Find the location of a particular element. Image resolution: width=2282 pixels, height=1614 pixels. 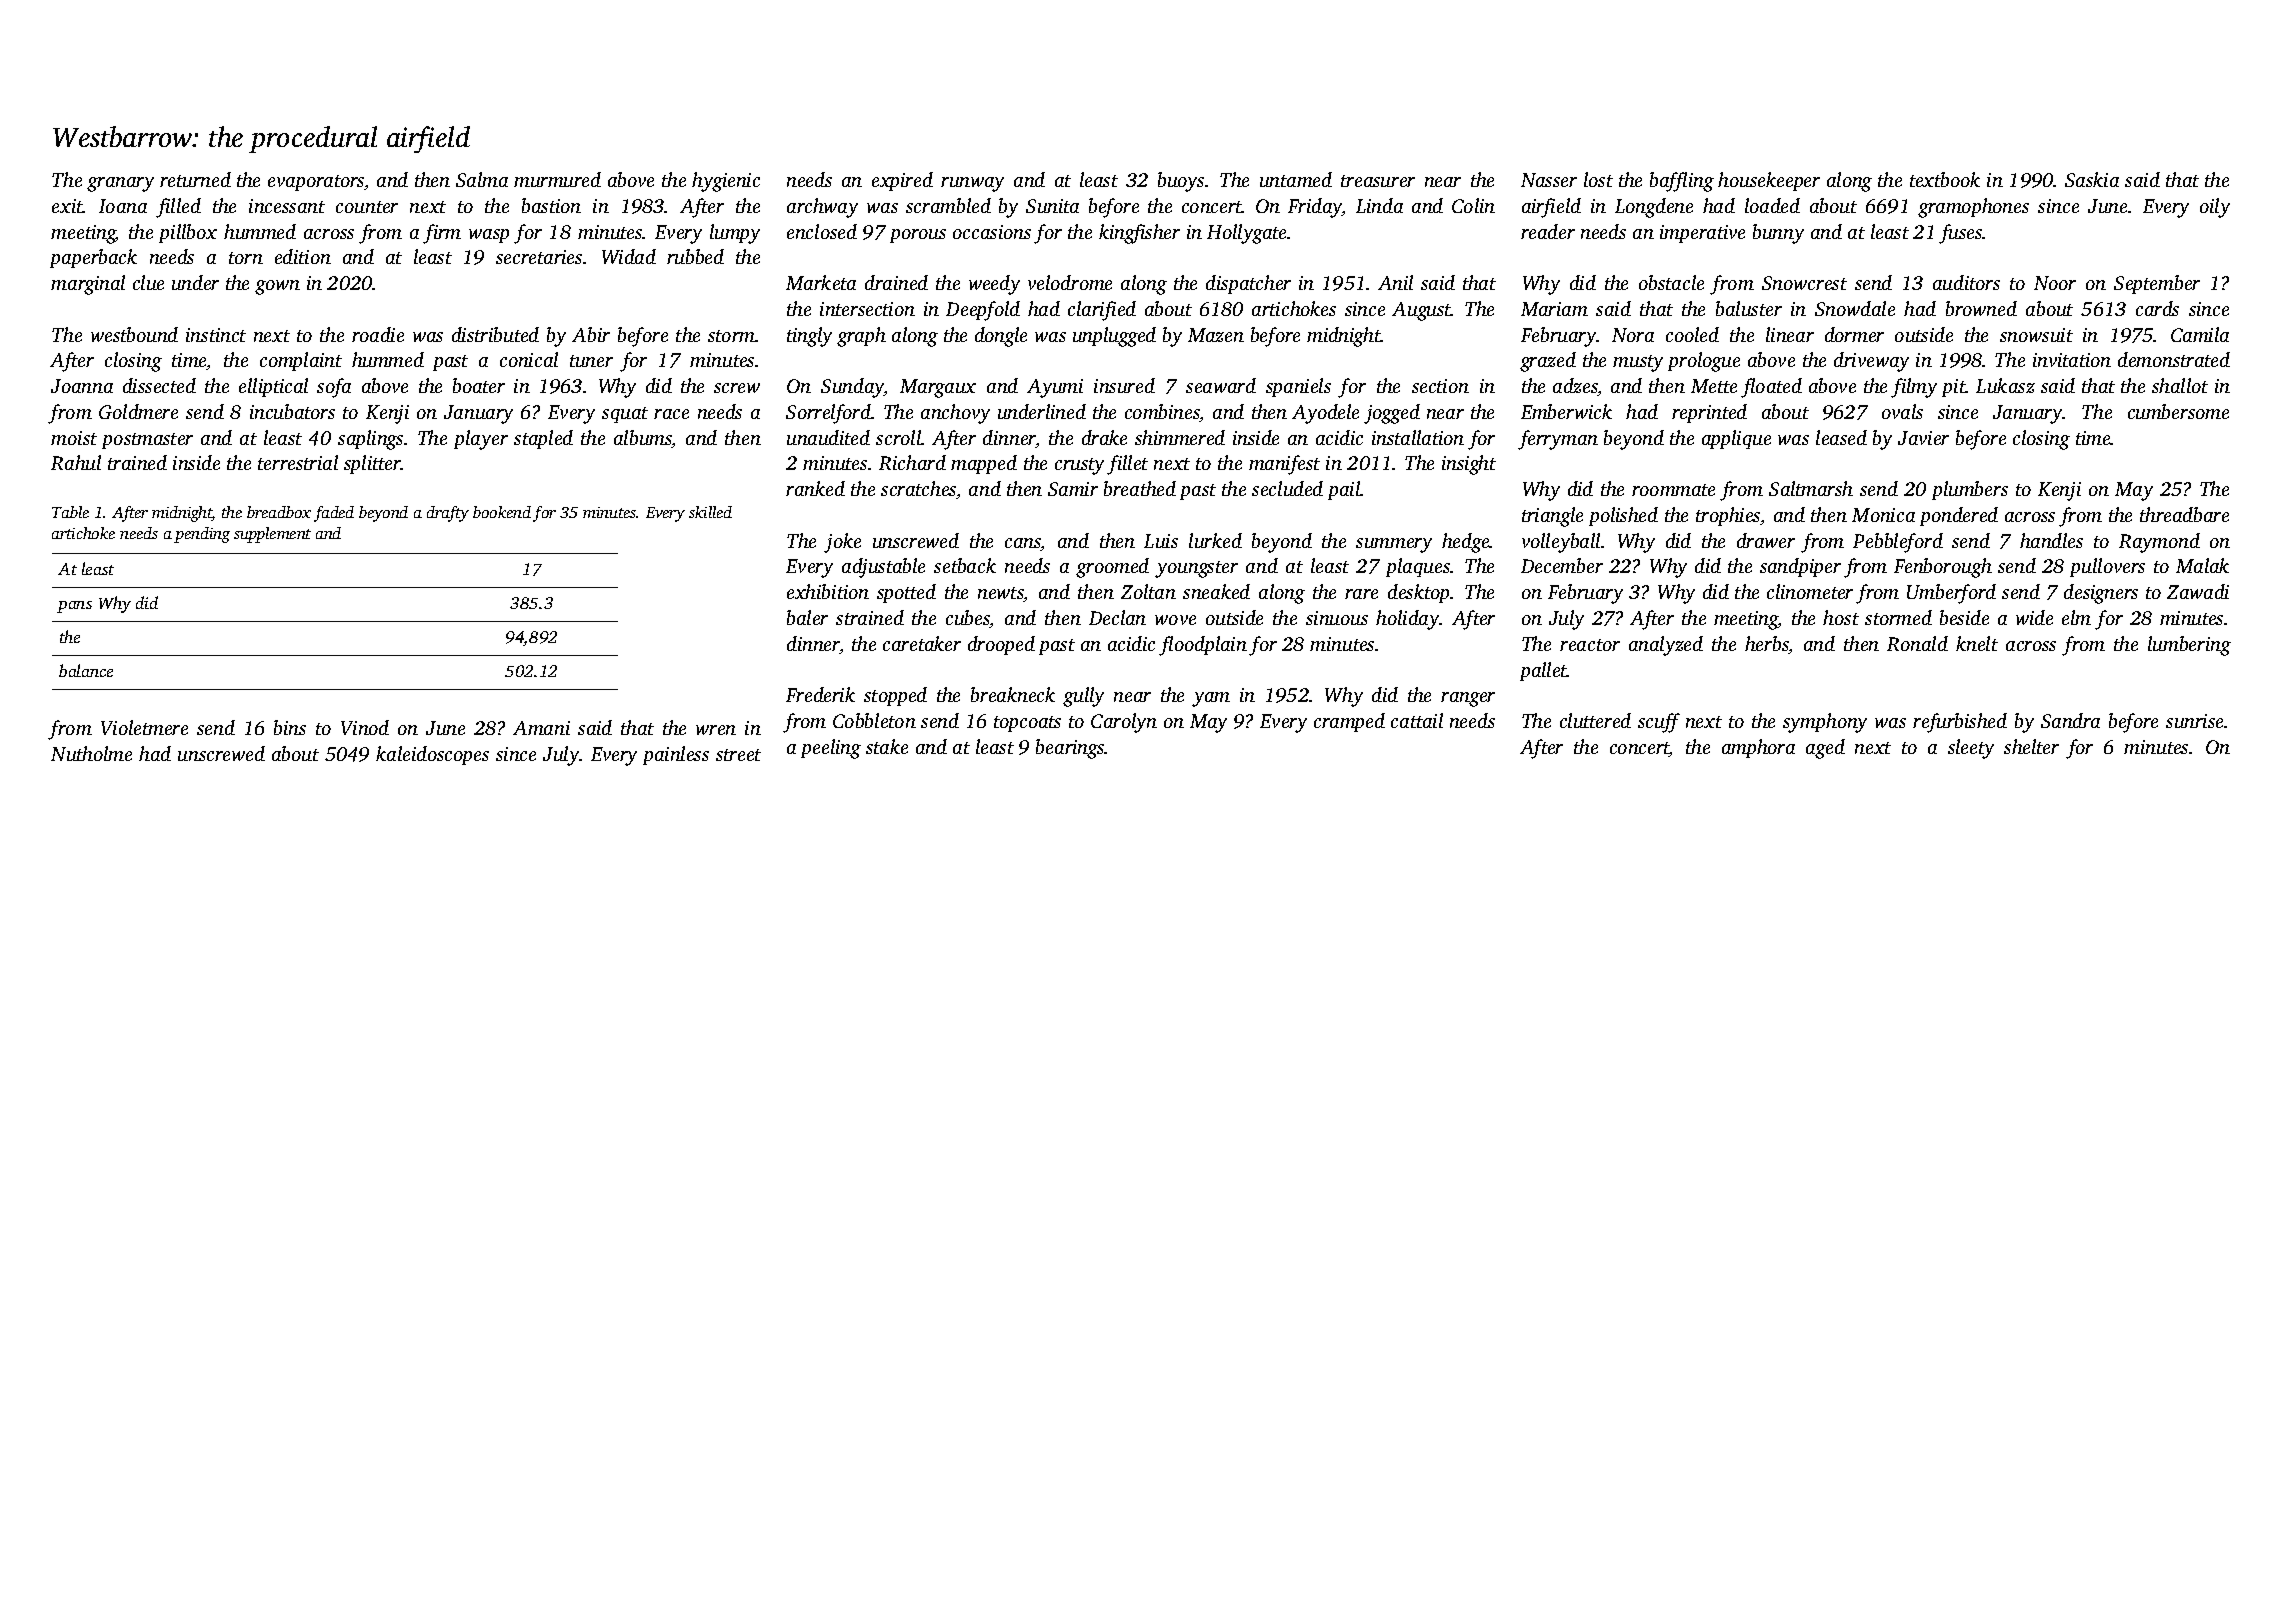

Declan is located at coordinates (1117, 617).
